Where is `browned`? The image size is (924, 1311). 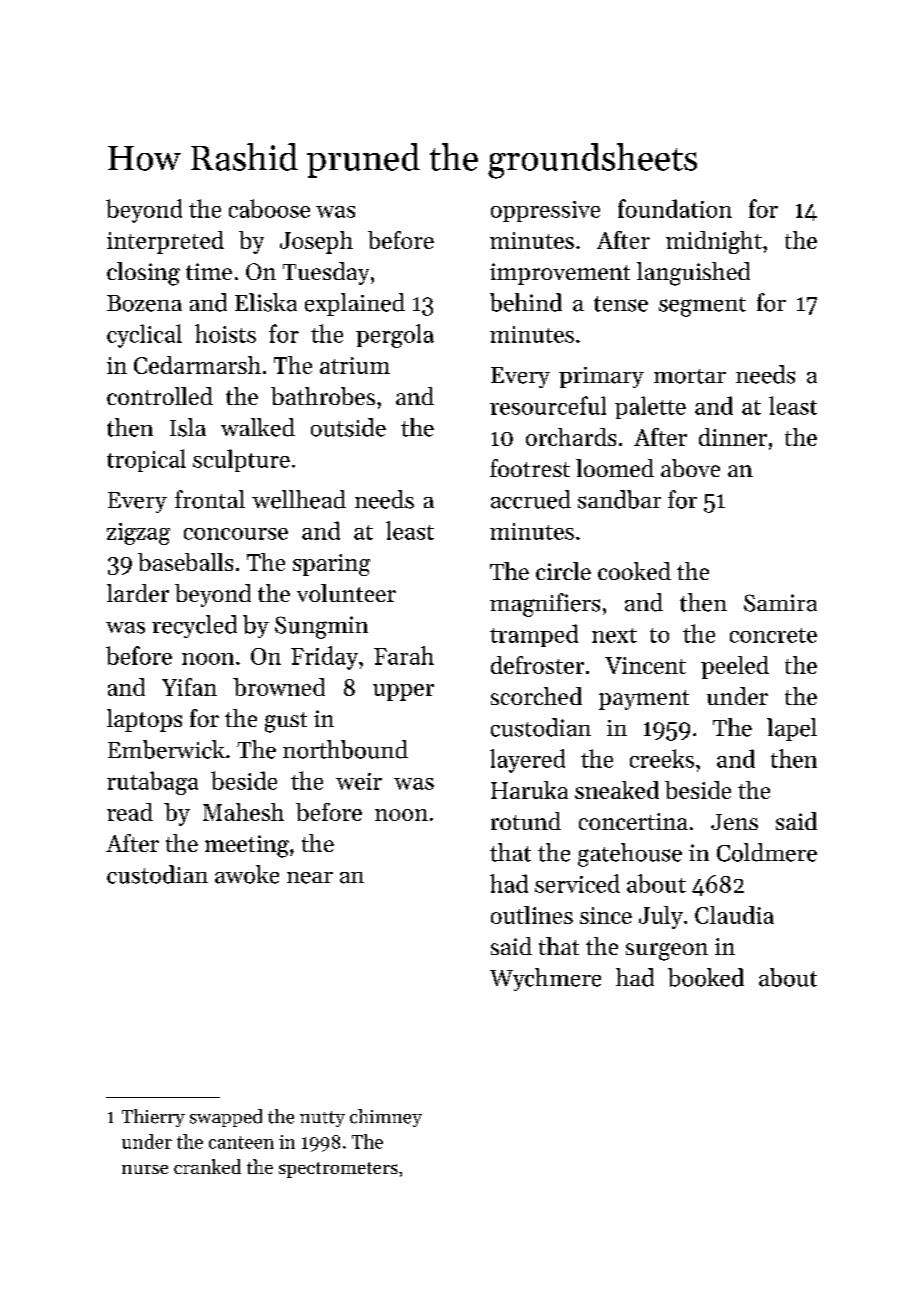
browned is located at coordinates (279, 687).
